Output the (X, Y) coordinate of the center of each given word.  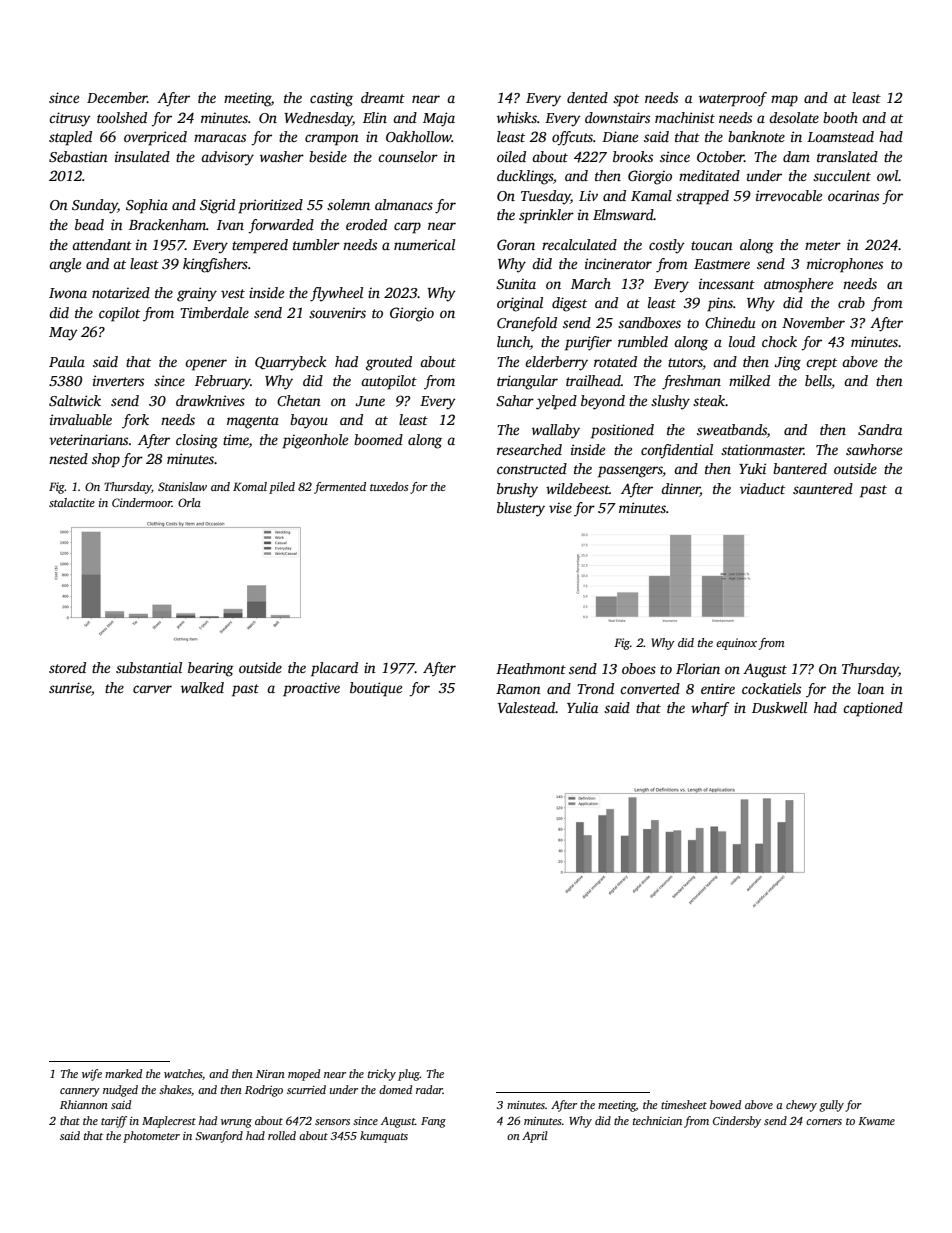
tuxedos (389, 486)
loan (871, 688)
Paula (67, 361)
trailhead (593, 380)
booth (840, 117)
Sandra (880, 429)
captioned (873, 709)
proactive (311, 689)
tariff (114, 1122)
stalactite (72, 502)
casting (331, 99)
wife (92, 1075)
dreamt (383, 97)
